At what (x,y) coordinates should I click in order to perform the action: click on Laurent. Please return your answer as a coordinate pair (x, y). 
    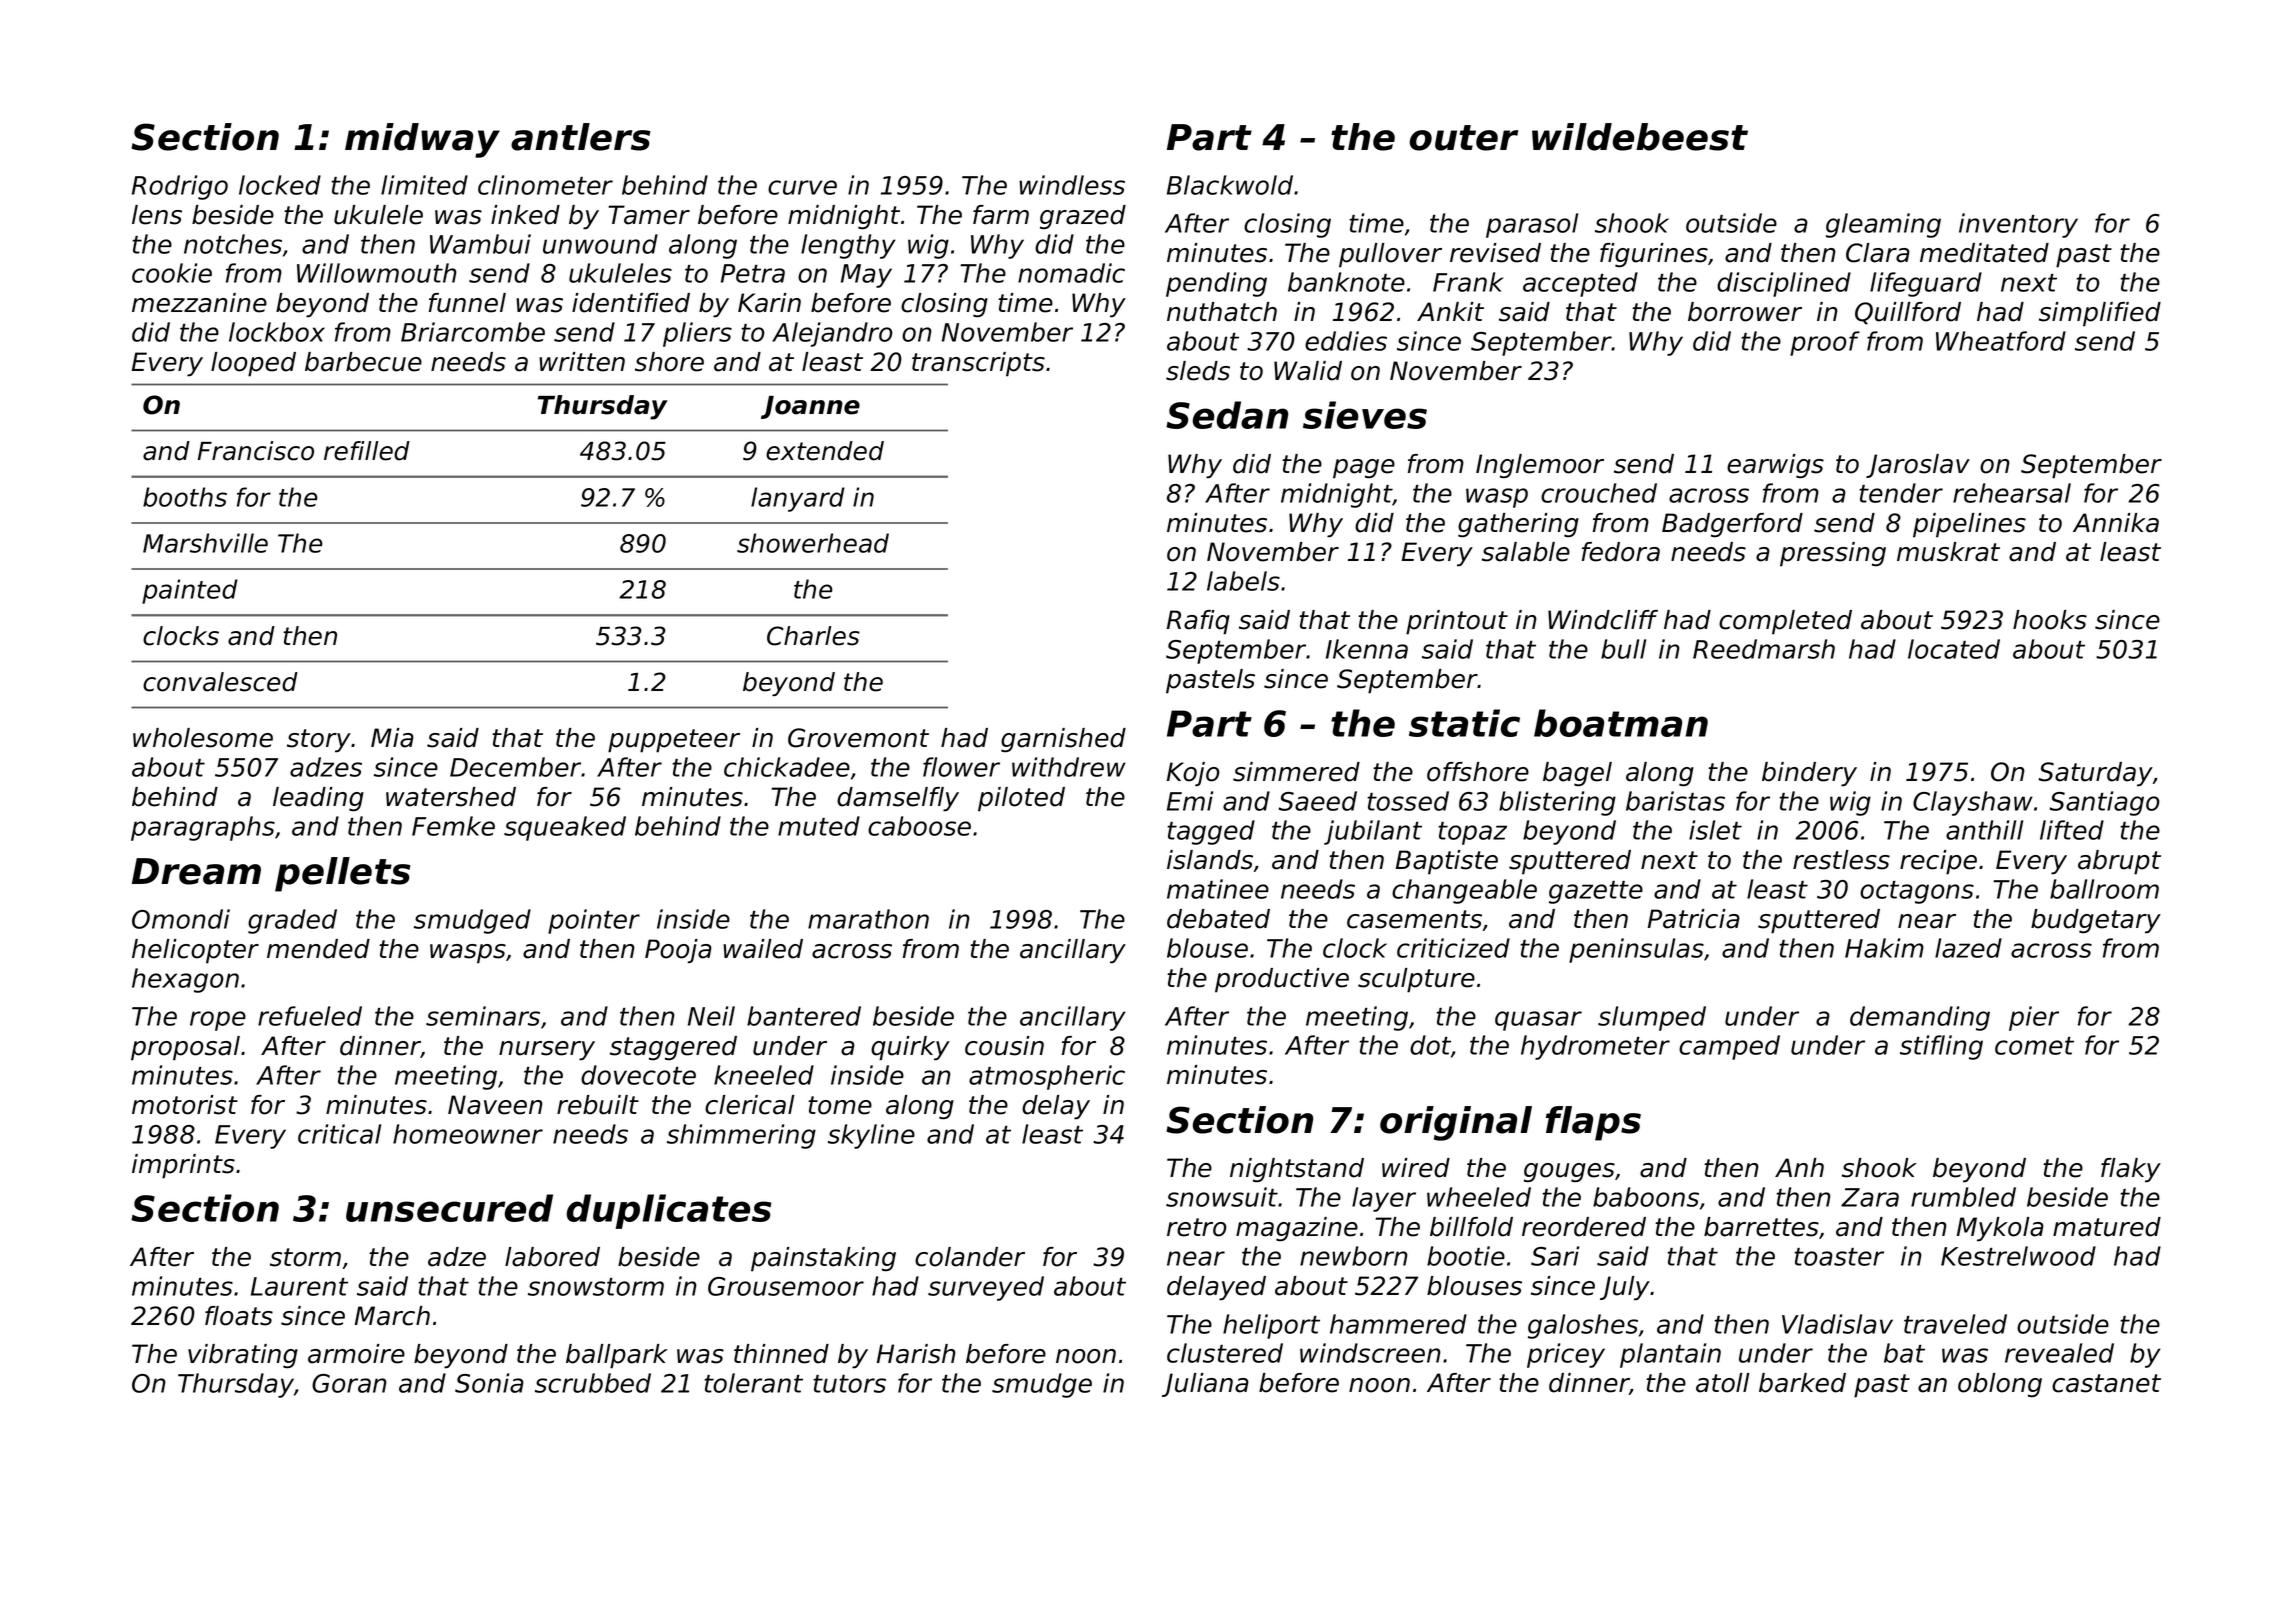
    Looking at the image, I should click on (299, 1286).
